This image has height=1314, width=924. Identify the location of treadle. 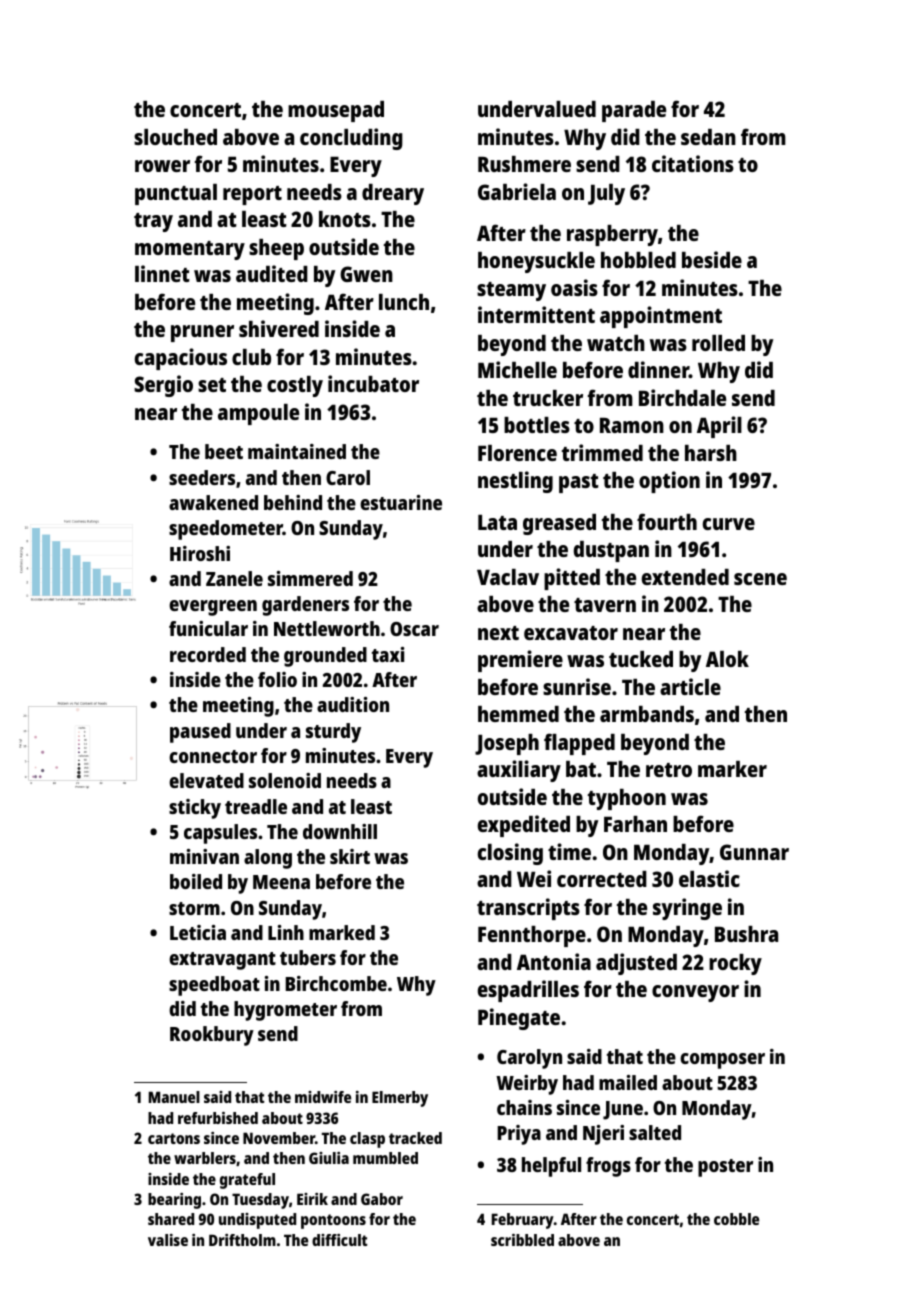
(256, 806).
